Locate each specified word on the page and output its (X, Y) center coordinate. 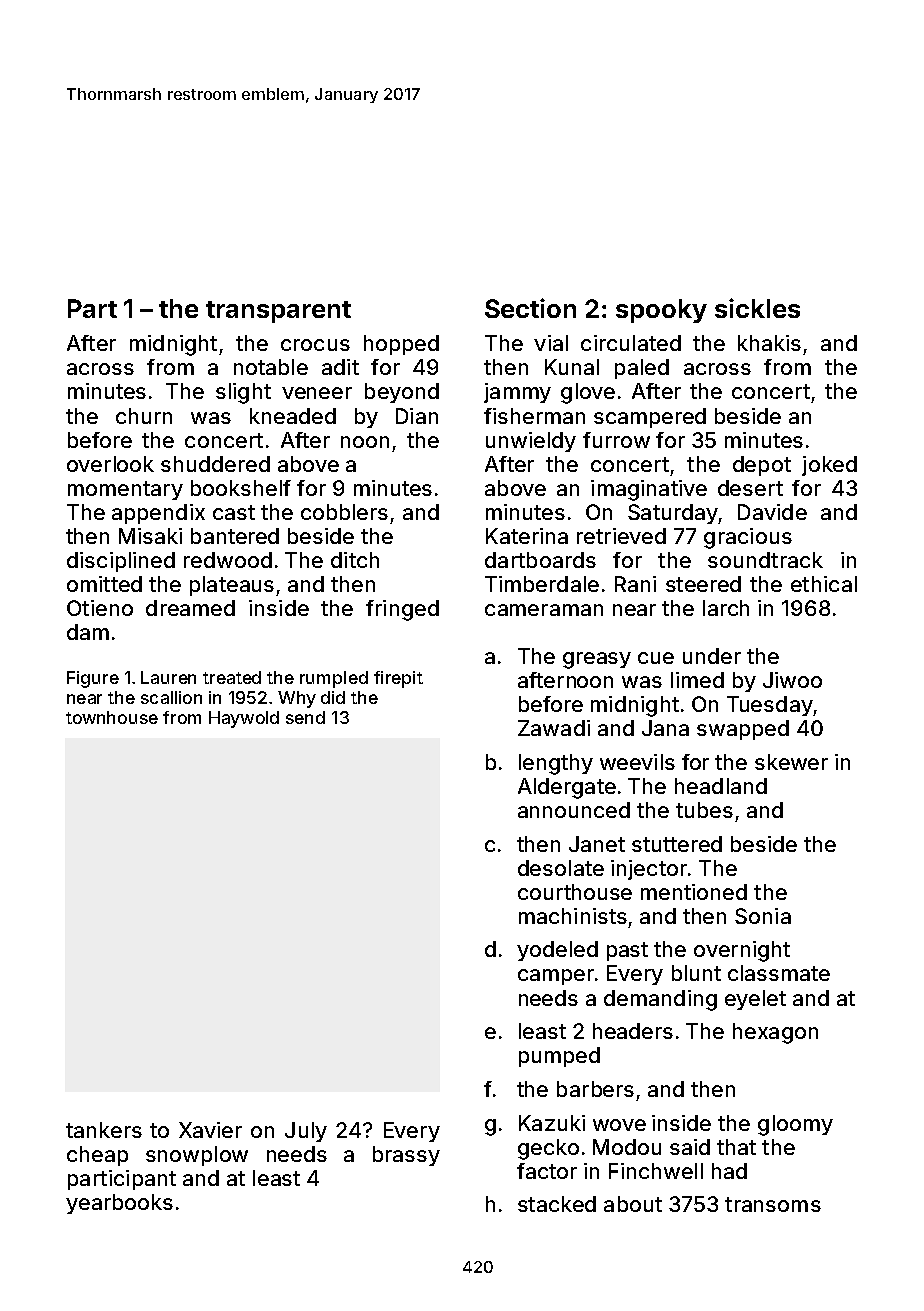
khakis (769, 343)
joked (829, 466)
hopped (401, 345)
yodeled (557, 951)
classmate (779, 973)
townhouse (112, 717)
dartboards (540, 560)
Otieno (100, 608)
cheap (97, 1156)
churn (144, 416)
